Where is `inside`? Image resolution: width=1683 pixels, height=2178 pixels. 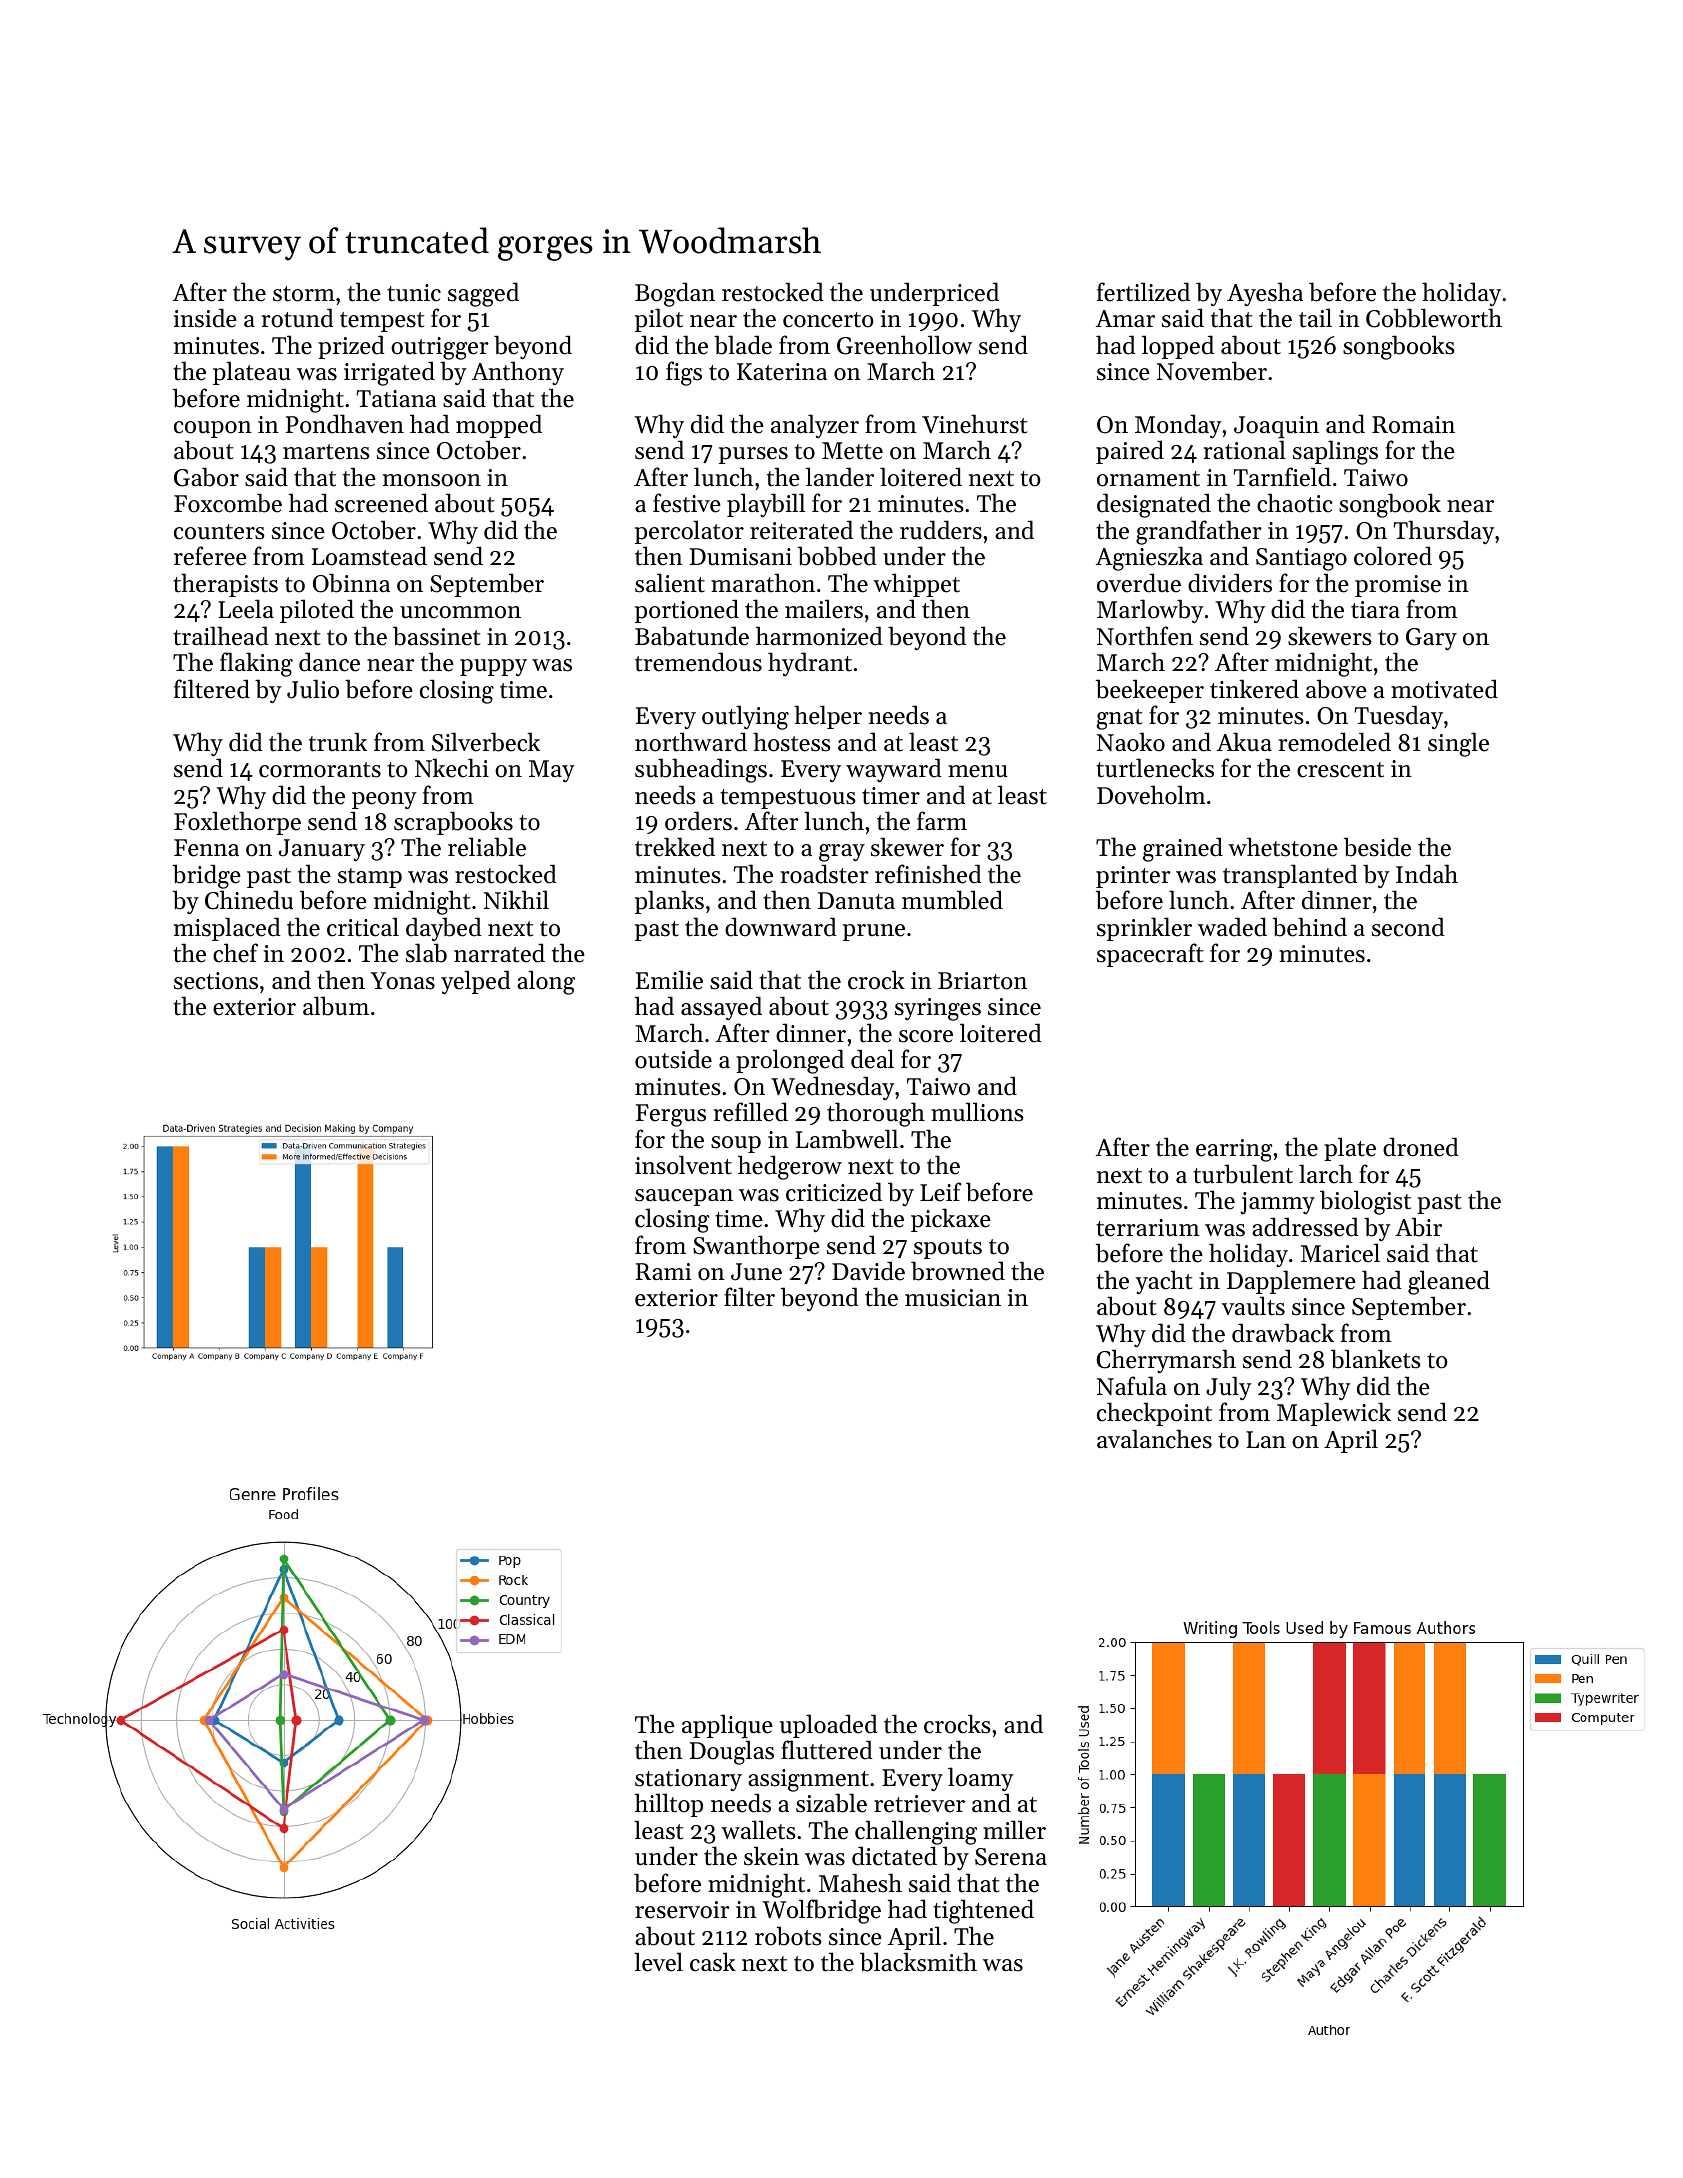 inside is located at coordinates (205, 318).
